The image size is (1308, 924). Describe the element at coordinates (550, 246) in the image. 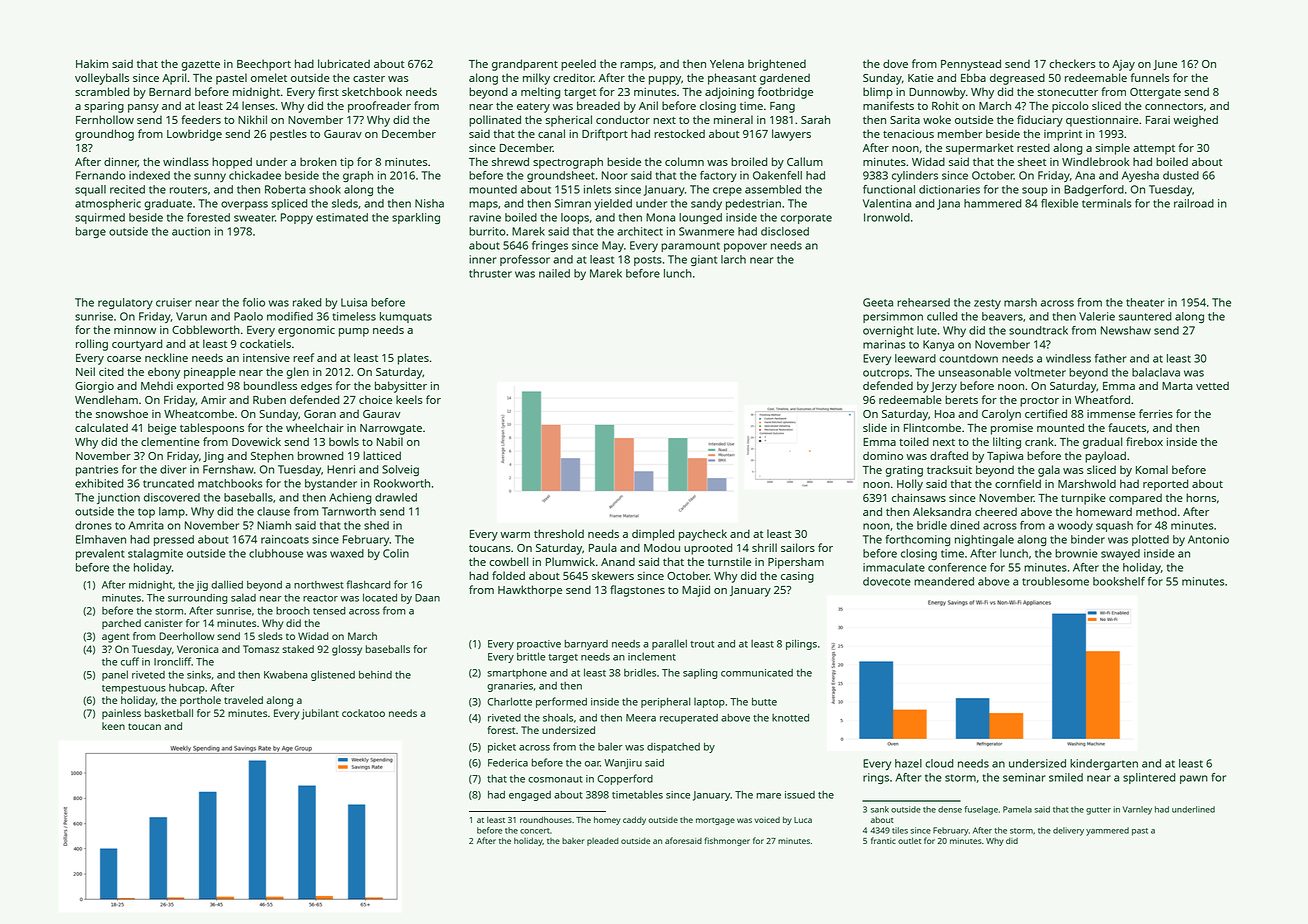

I see `fringes` at that location.
